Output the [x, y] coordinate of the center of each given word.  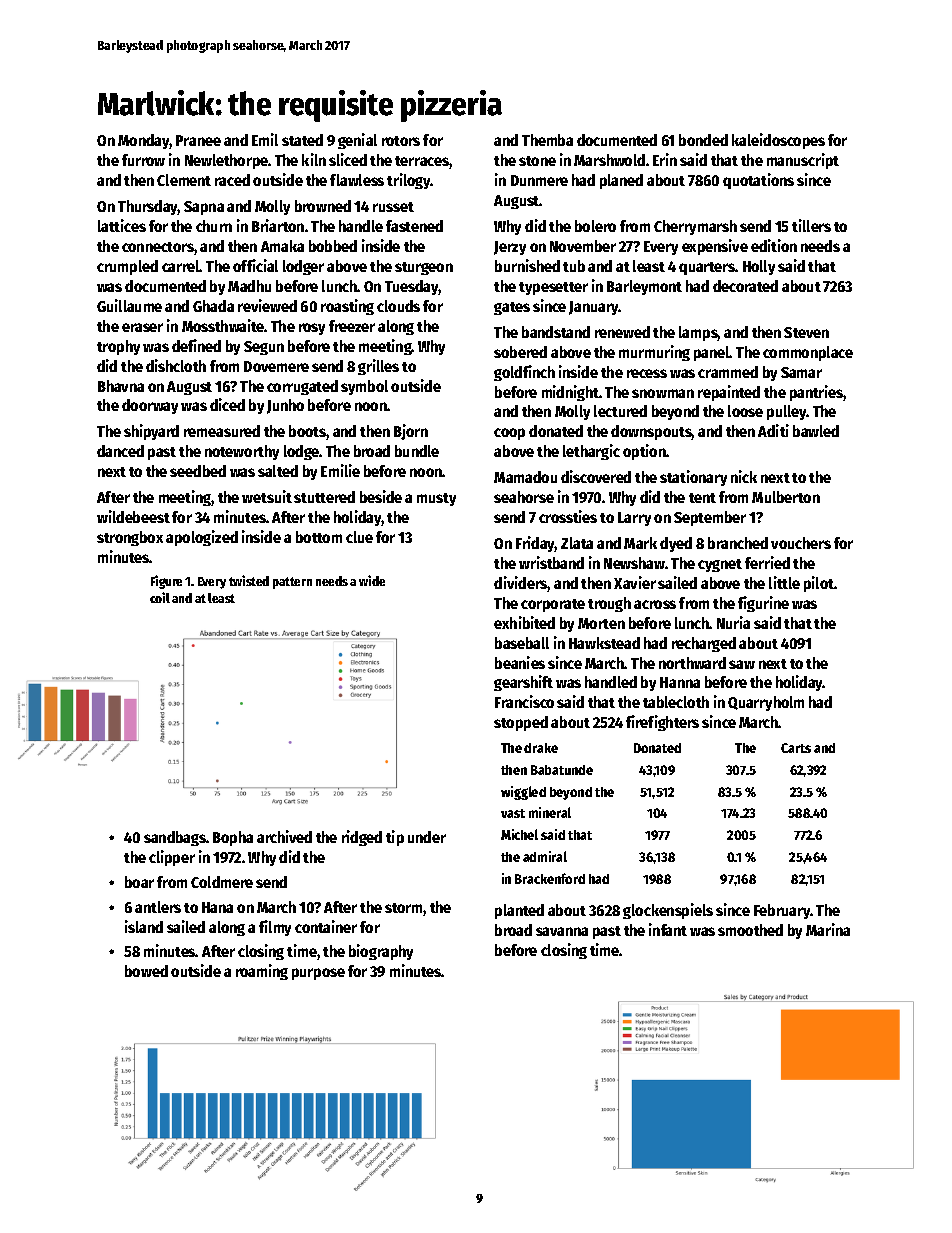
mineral [550, 812]
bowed [146, 971]
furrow [143, 160]
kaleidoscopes [778, 141]
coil [160, 597]
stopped [521, 723]
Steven [806, 332]
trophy [118, 347]
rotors [401, 141]
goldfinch [524, 373]
